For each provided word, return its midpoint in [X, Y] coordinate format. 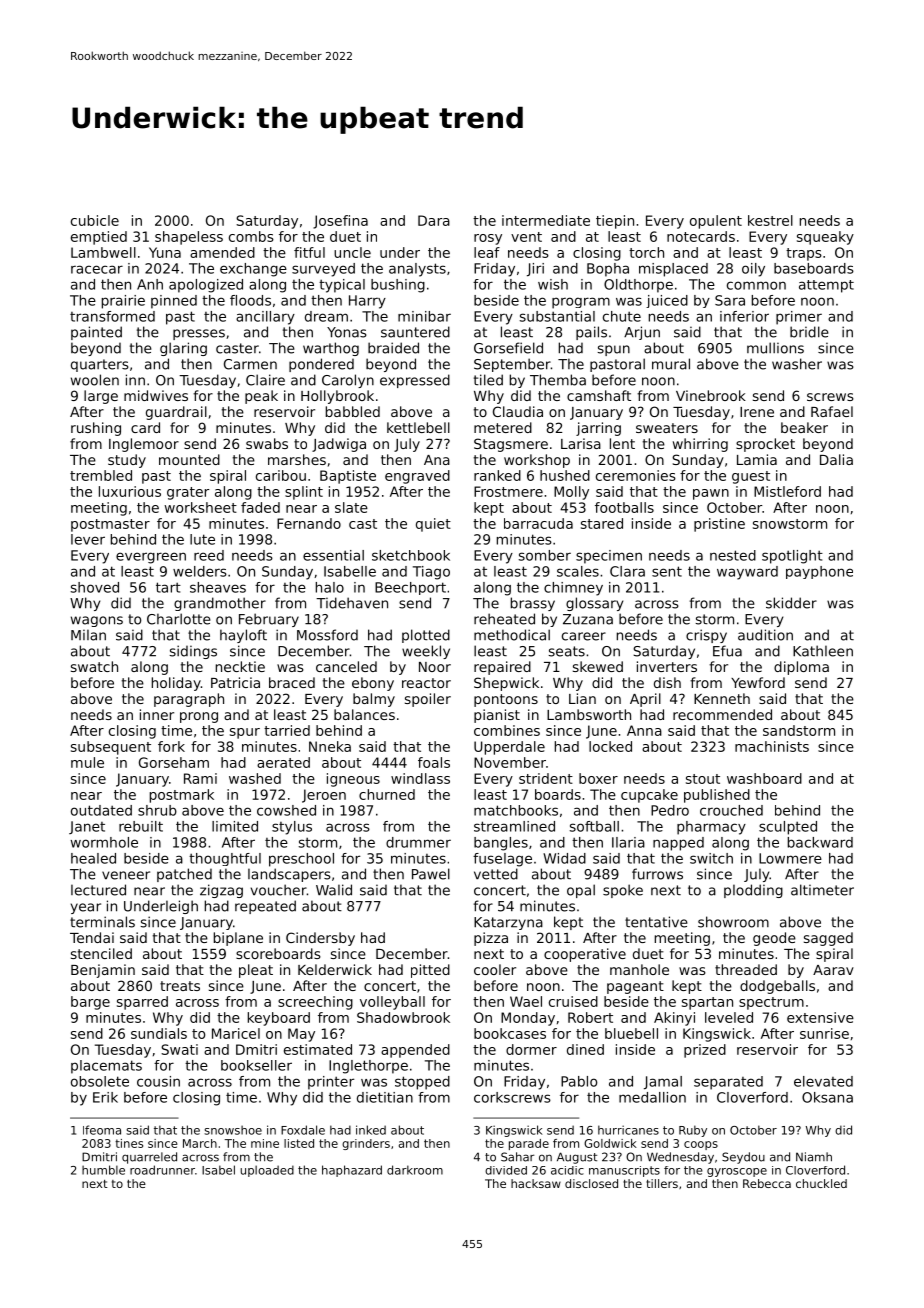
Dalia [836, 459]
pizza [491, 939]
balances [364, 714]
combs [251, 236]
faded [260, 507]
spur [245, 733]
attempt [826, 286]
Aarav [833, 970]
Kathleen [823, 651]
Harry [367, 302]
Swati [179, 1049]
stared [602, 523]
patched [184, 875]
